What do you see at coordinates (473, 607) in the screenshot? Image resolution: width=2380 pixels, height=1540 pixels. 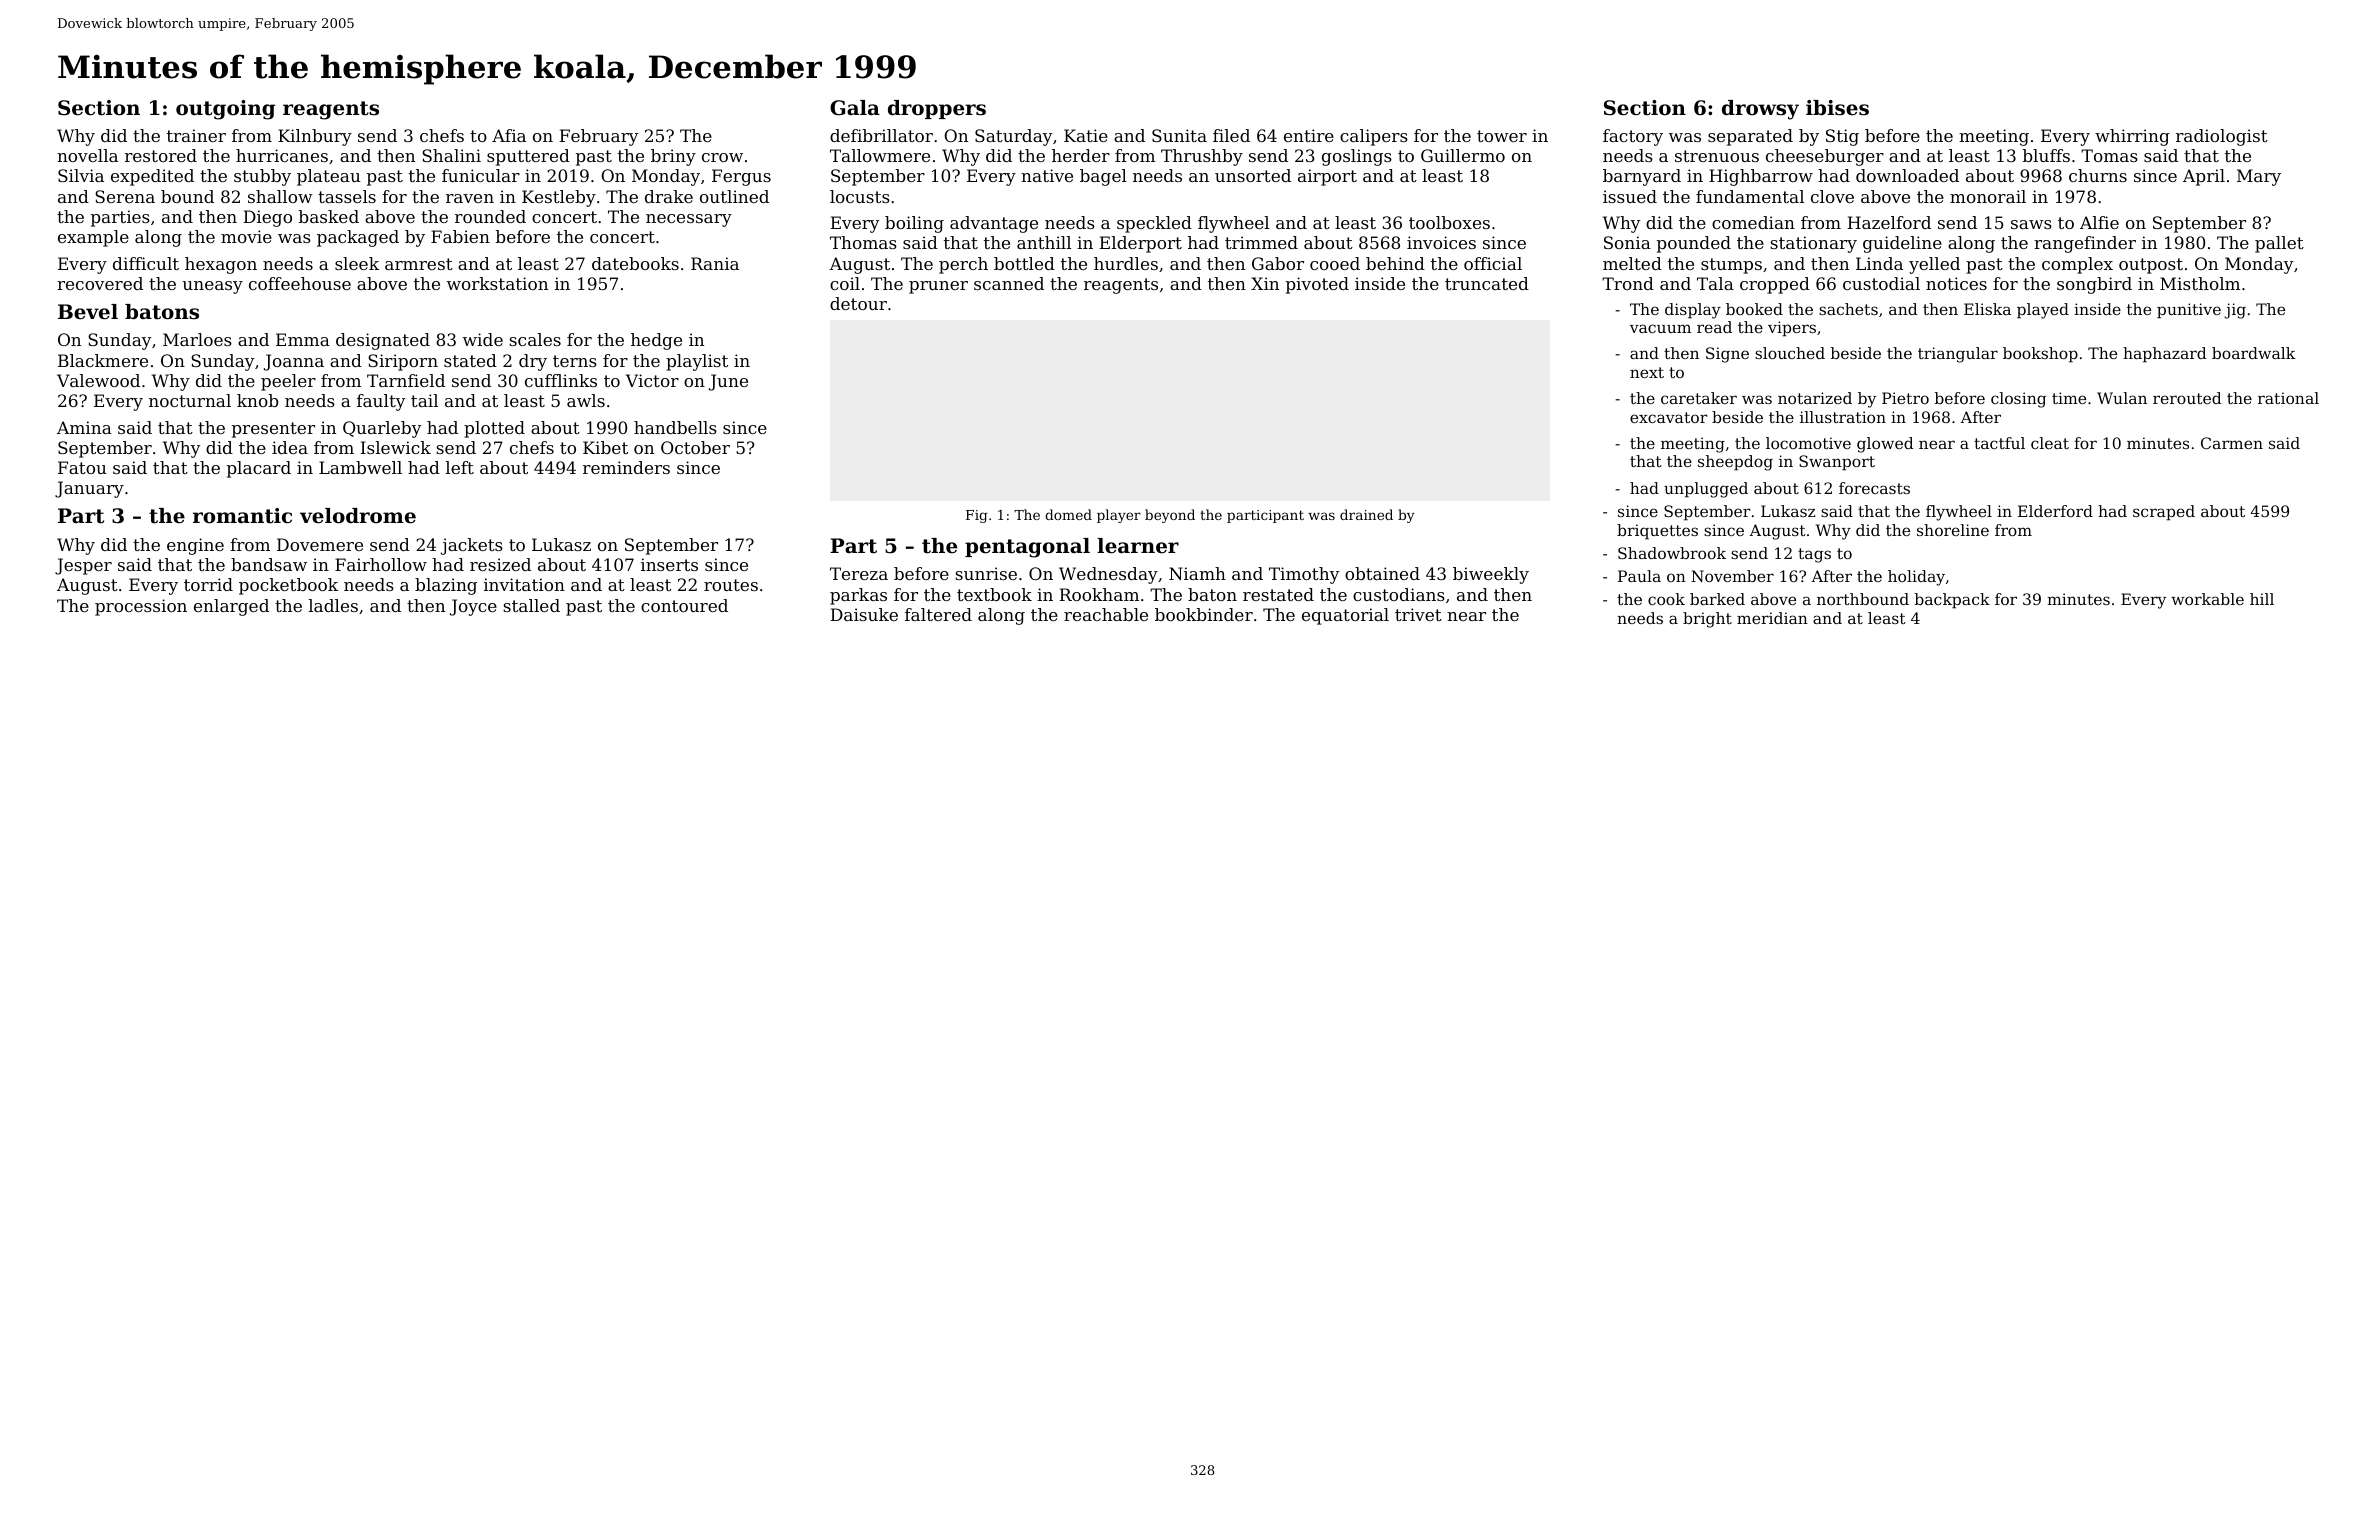 I see `Joyce` at bounding box center [473, 607].
